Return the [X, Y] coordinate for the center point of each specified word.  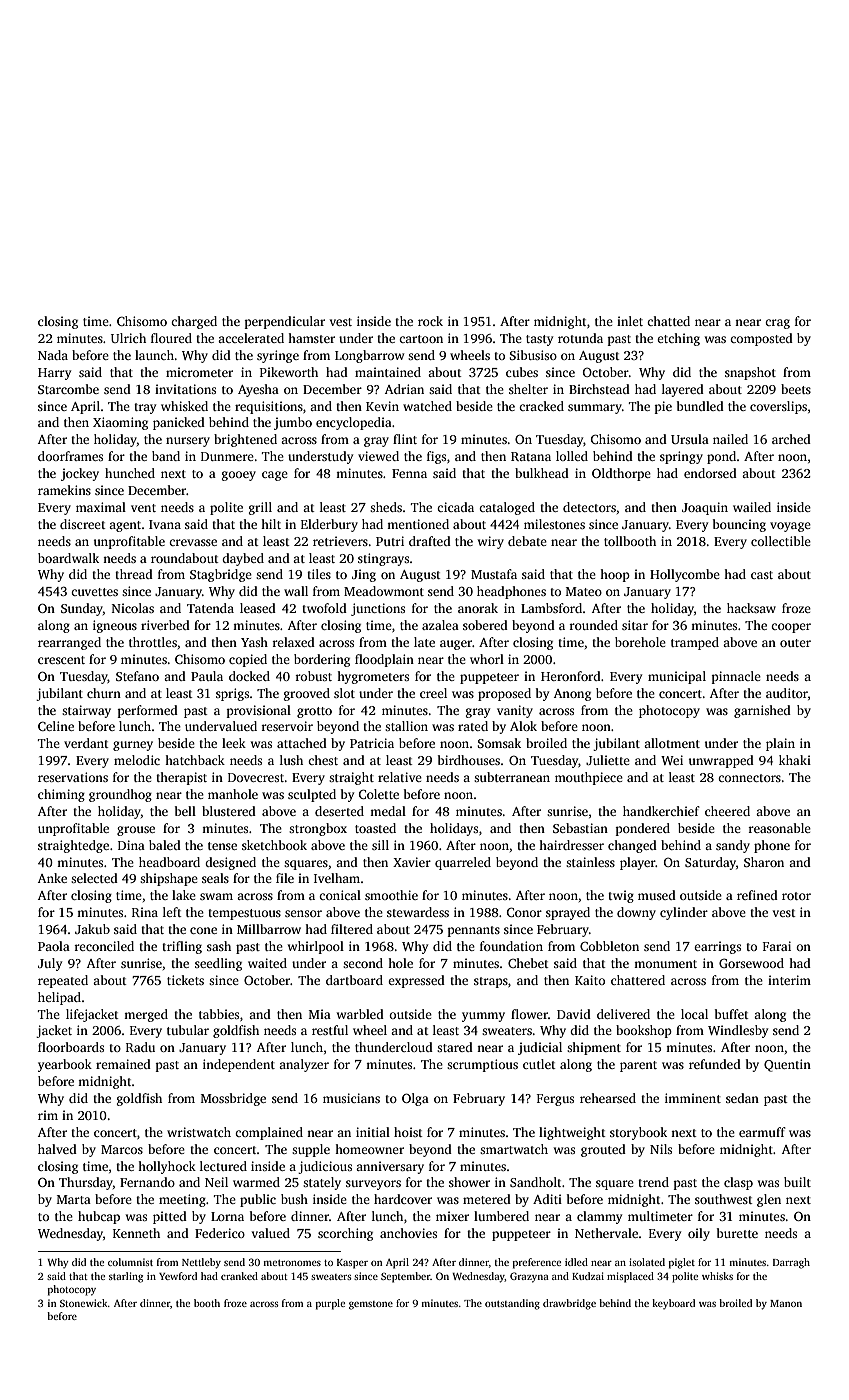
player [638, 863]
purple [330, 1304]
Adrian [404, 389]
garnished [762, 711]
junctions [378, 609]
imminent [693, 1098]
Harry [54, 374]
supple [311, 1150]
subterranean [512, 777]
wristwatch [199, 1132]
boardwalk [68, 558]
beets [796, 389]
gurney [133, 746]
